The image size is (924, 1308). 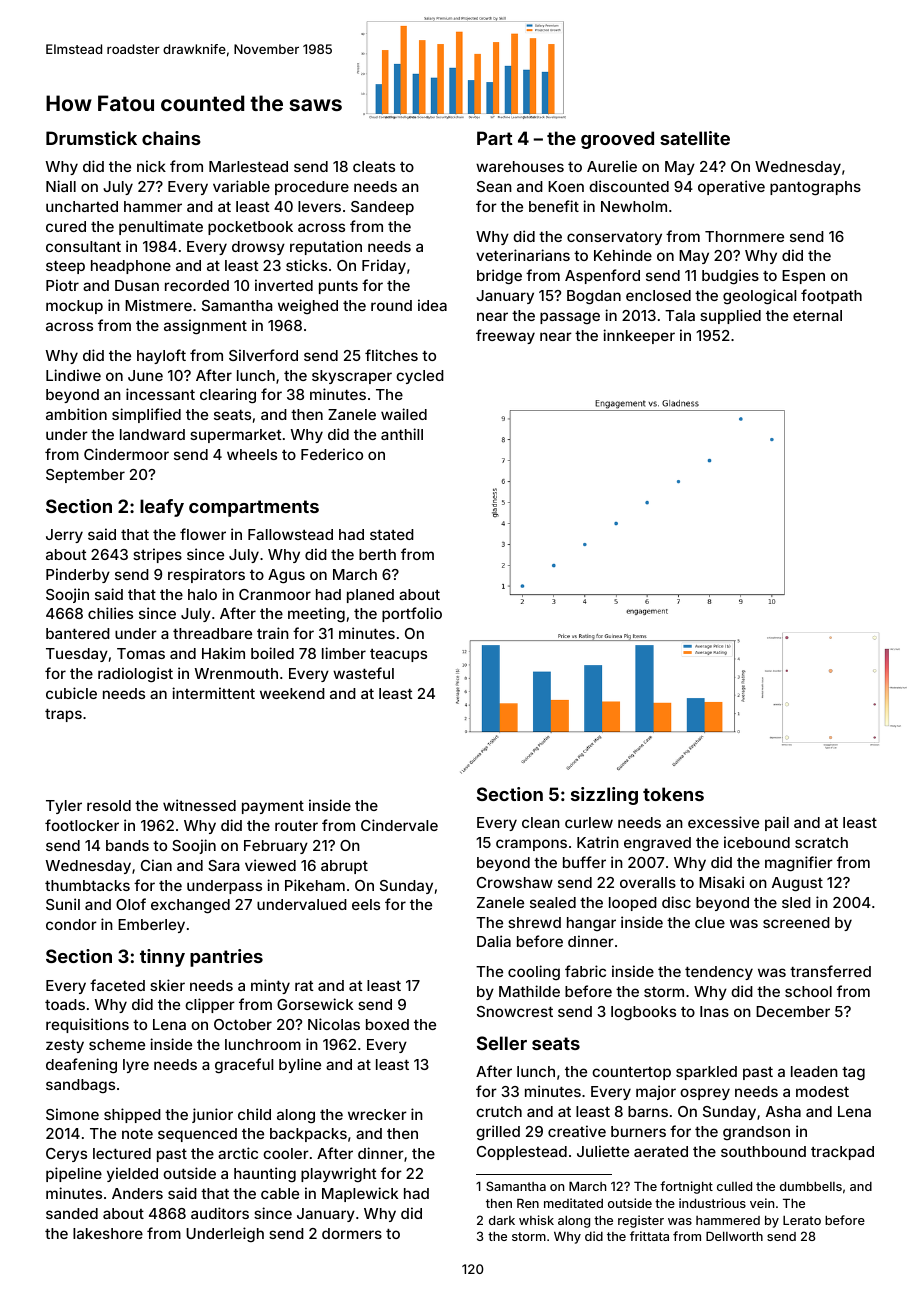 I want to click on bridge, so click(x=499, y=276).
